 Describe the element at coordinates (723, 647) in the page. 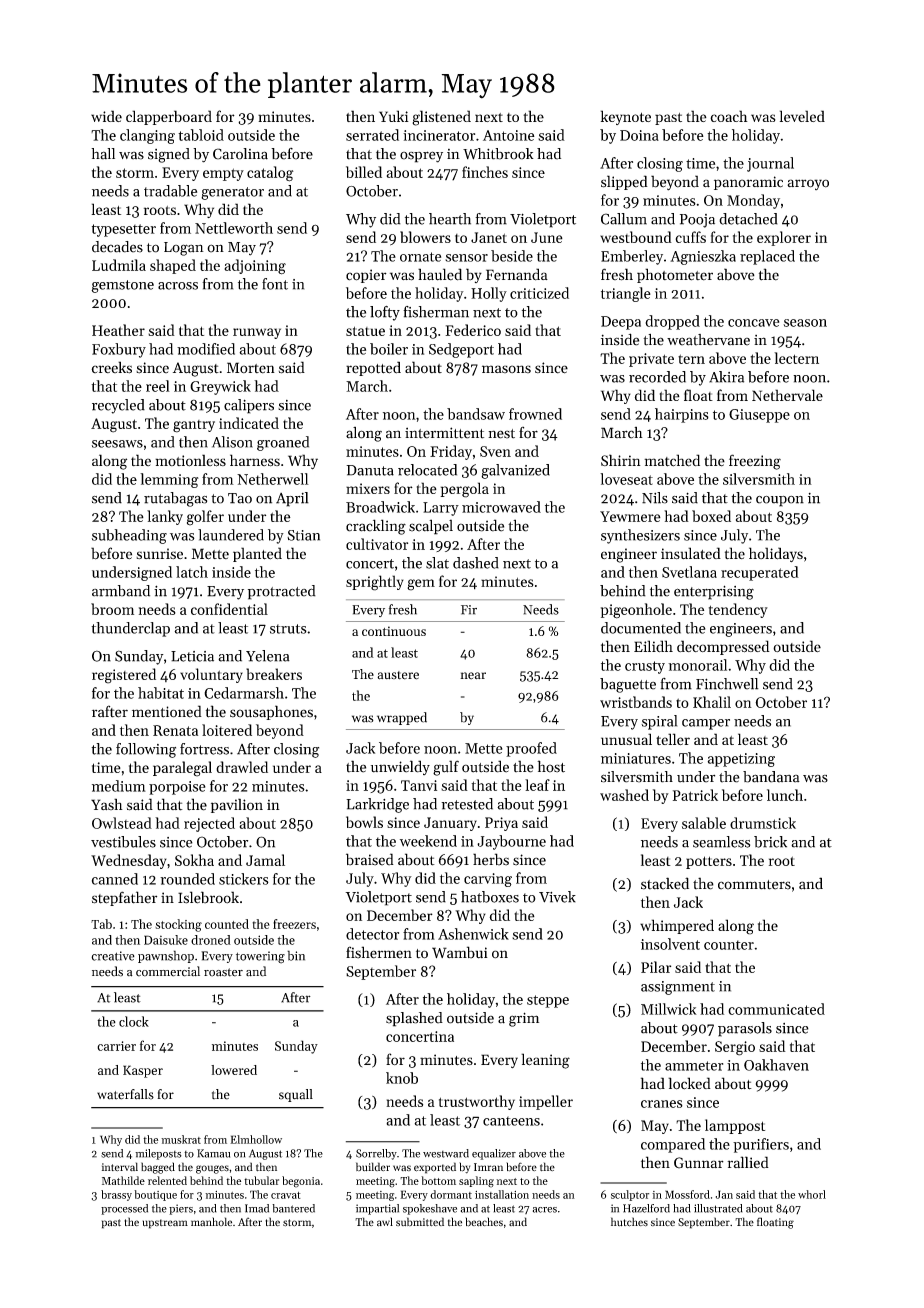

I see `decompressed` at that location.
